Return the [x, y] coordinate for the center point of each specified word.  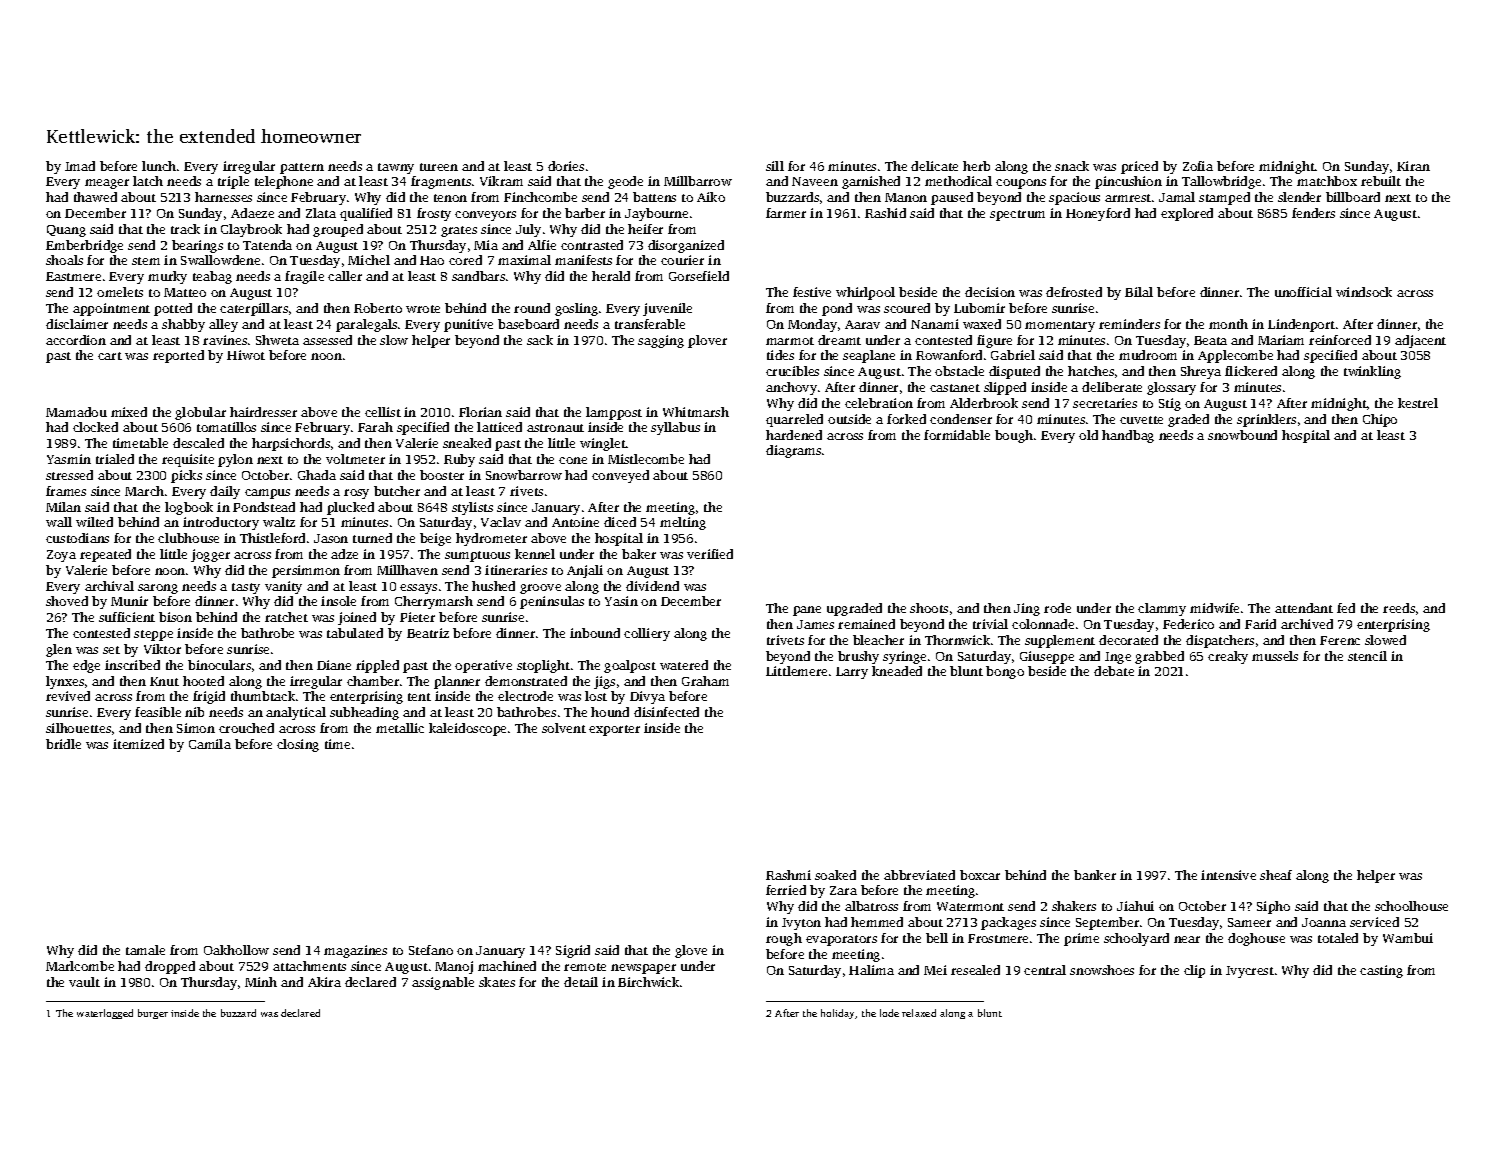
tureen [439, 167]
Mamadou [76, 412]
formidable [957, 435]
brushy [858, 657]
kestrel [1418, 403]
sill [775, 166]
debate [1114, 671]
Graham [705, 681]
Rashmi [788, 875]
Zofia [1198, 166]
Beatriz [428, 633]
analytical [296, 713]
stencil [1367, 656]
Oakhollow [236, 950]
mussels [1275, 656]
